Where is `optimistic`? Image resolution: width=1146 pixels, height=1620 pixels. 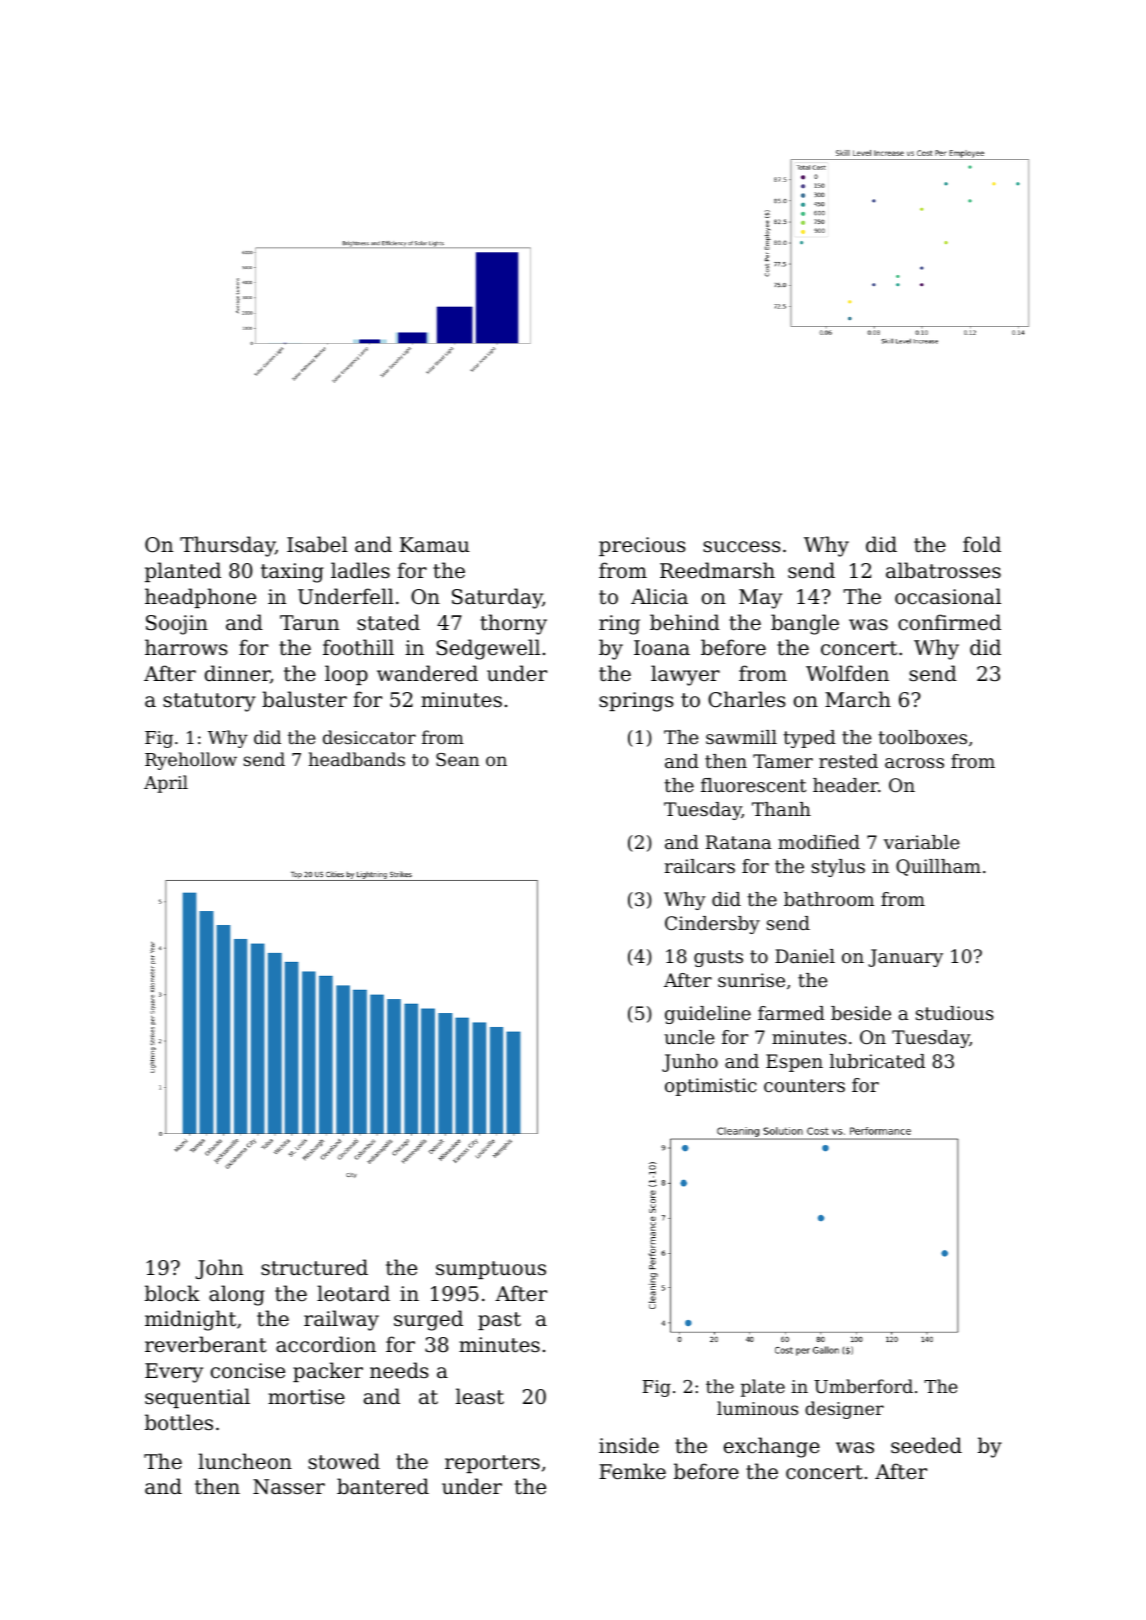 optimistic is located at coordinates (711, 1087).
